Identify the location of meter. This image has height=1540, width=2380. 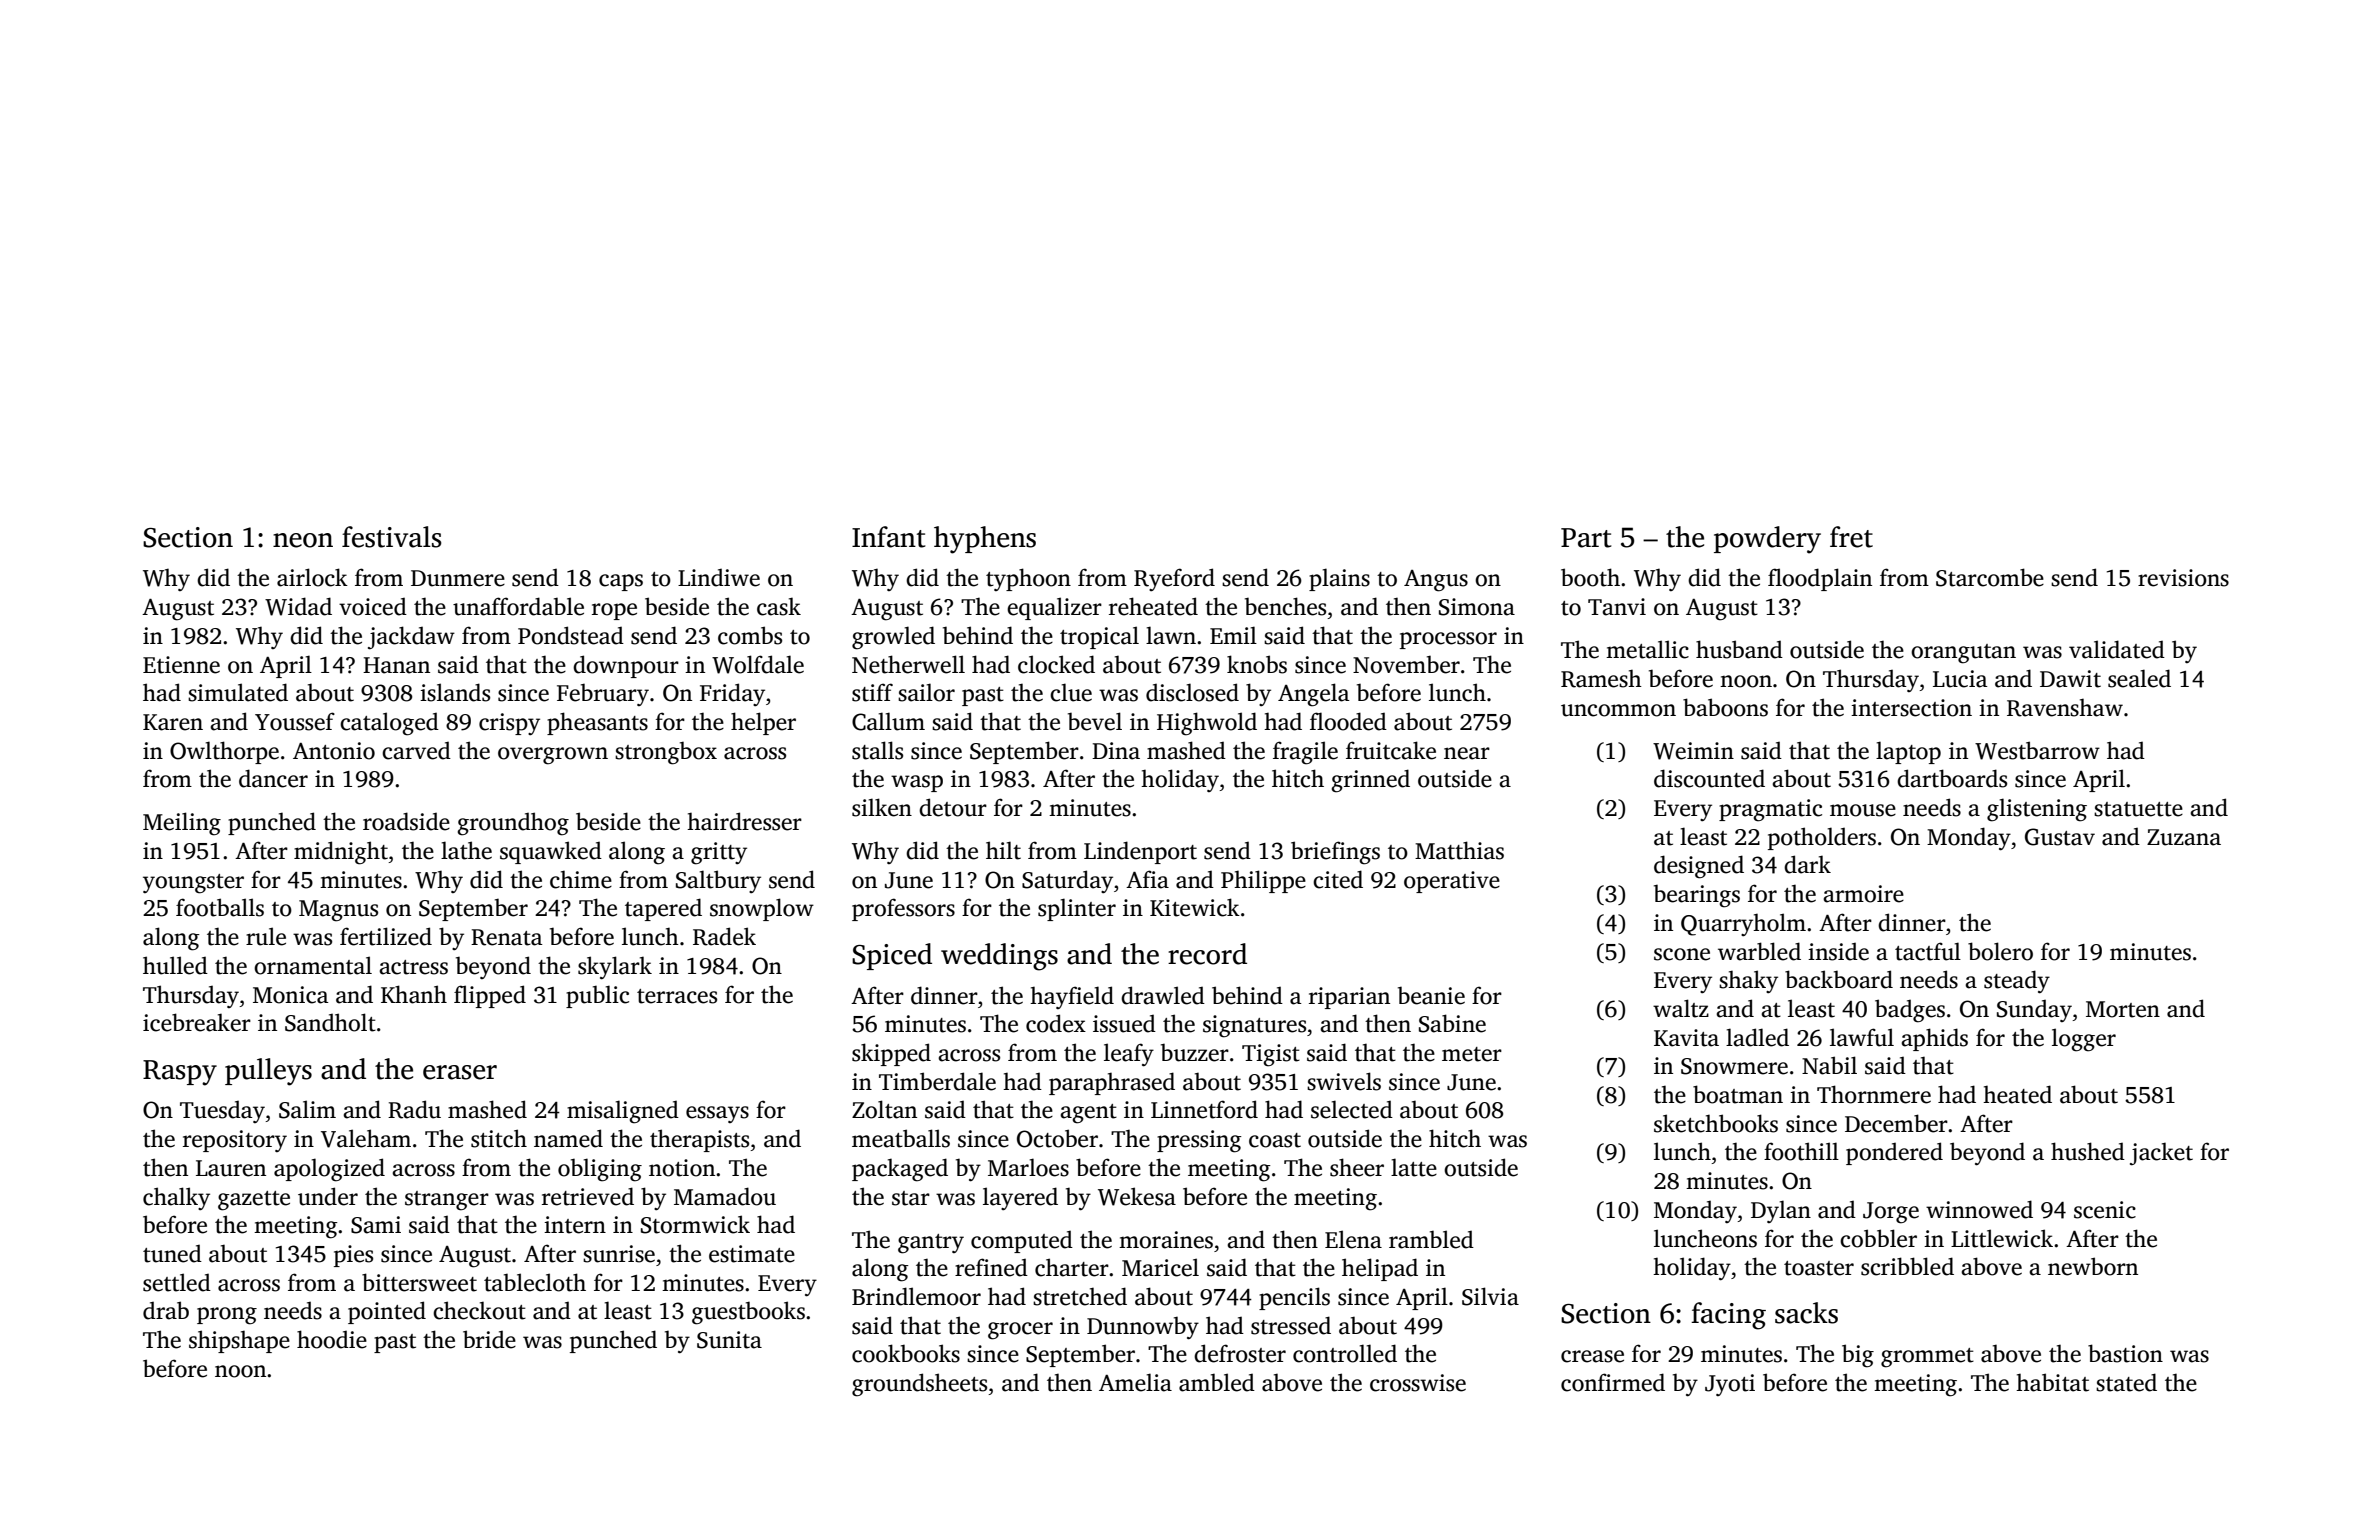
(1472, 1054).
